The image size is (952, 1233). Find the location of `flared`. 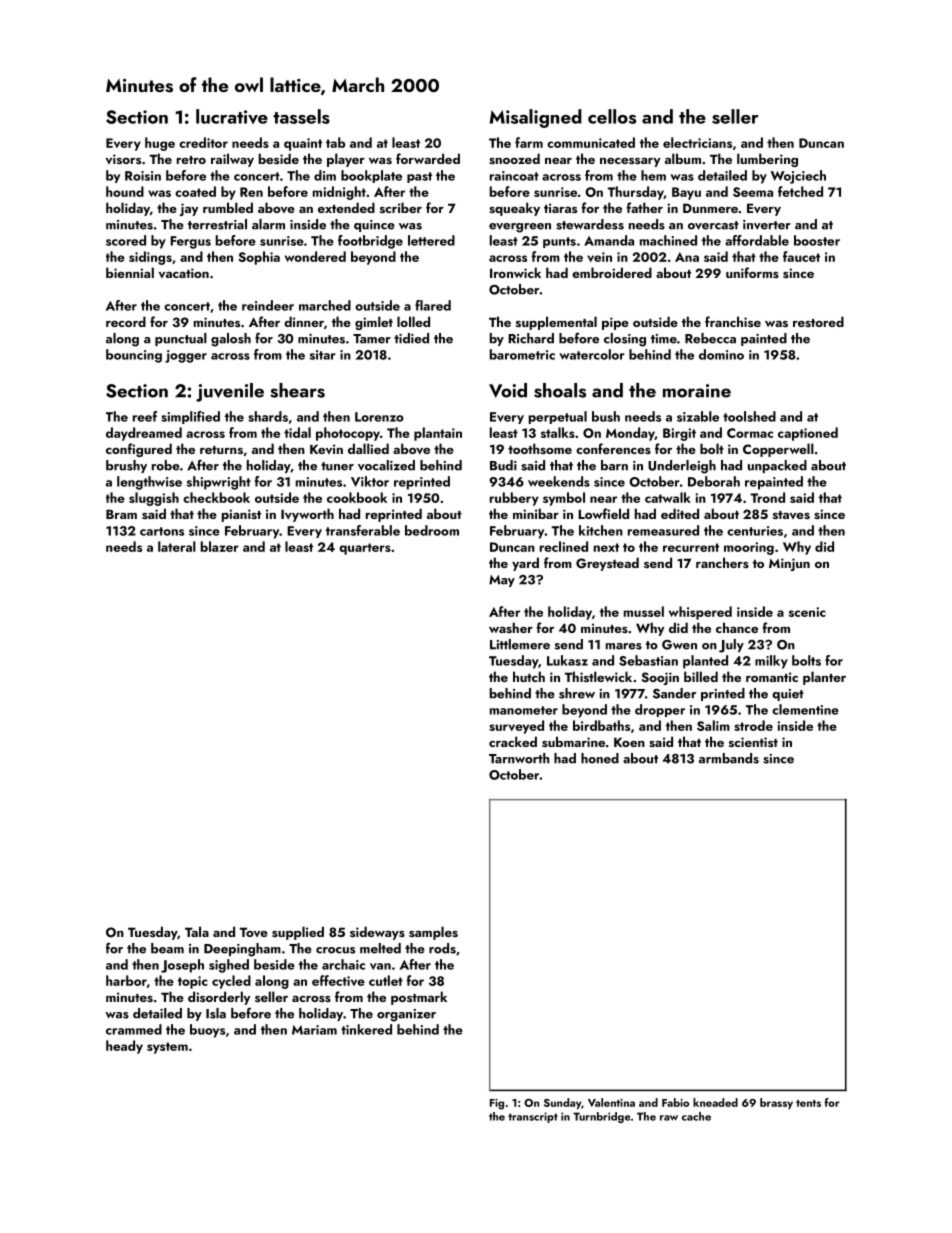

flared is located at coordinates (433, 305).
